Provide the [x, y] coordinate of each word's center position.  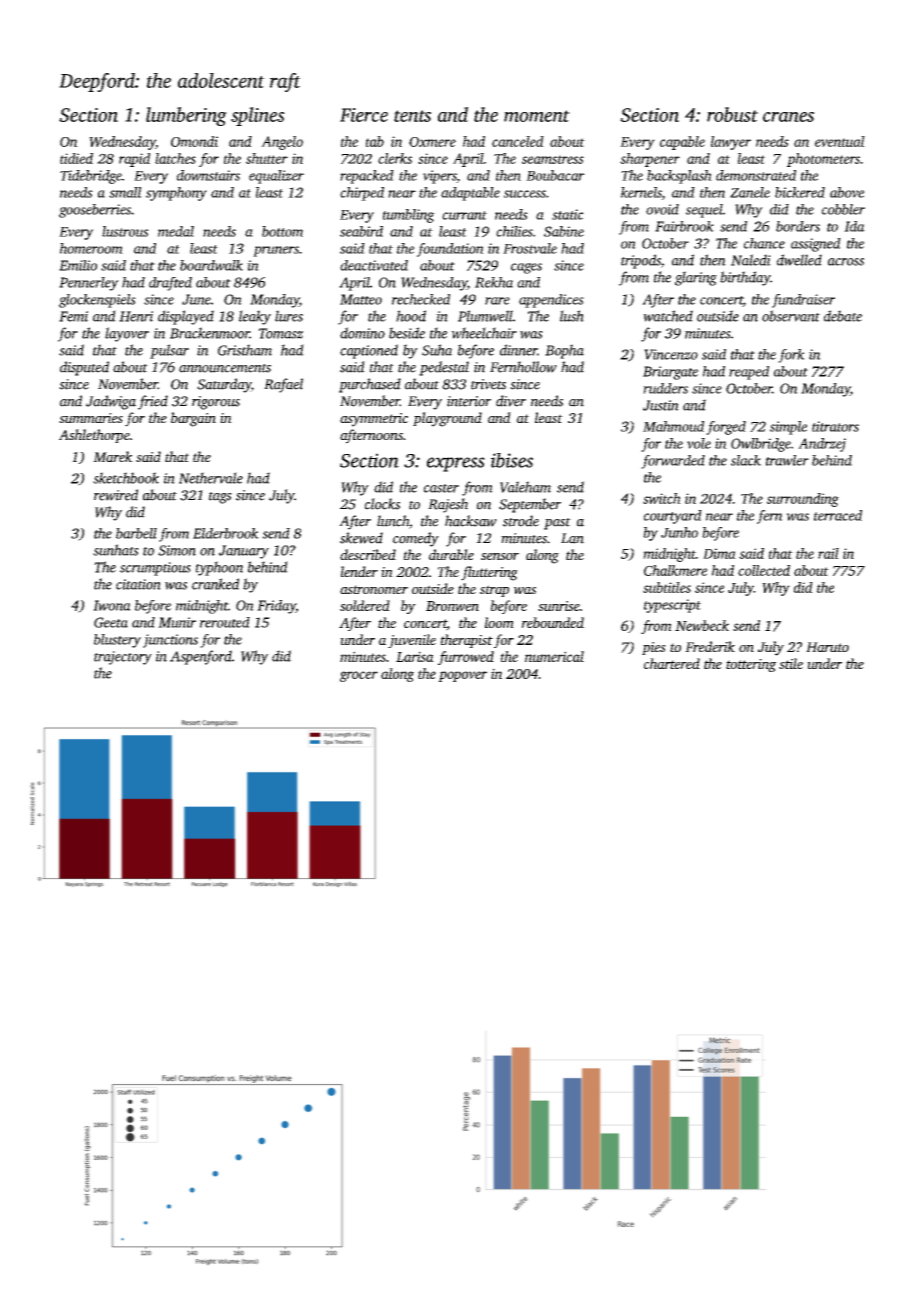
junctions [170, 641]
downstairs [208, 175]
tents [412, 116]
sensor [500, 556]
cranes [788, 117]
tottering [751, 665]
